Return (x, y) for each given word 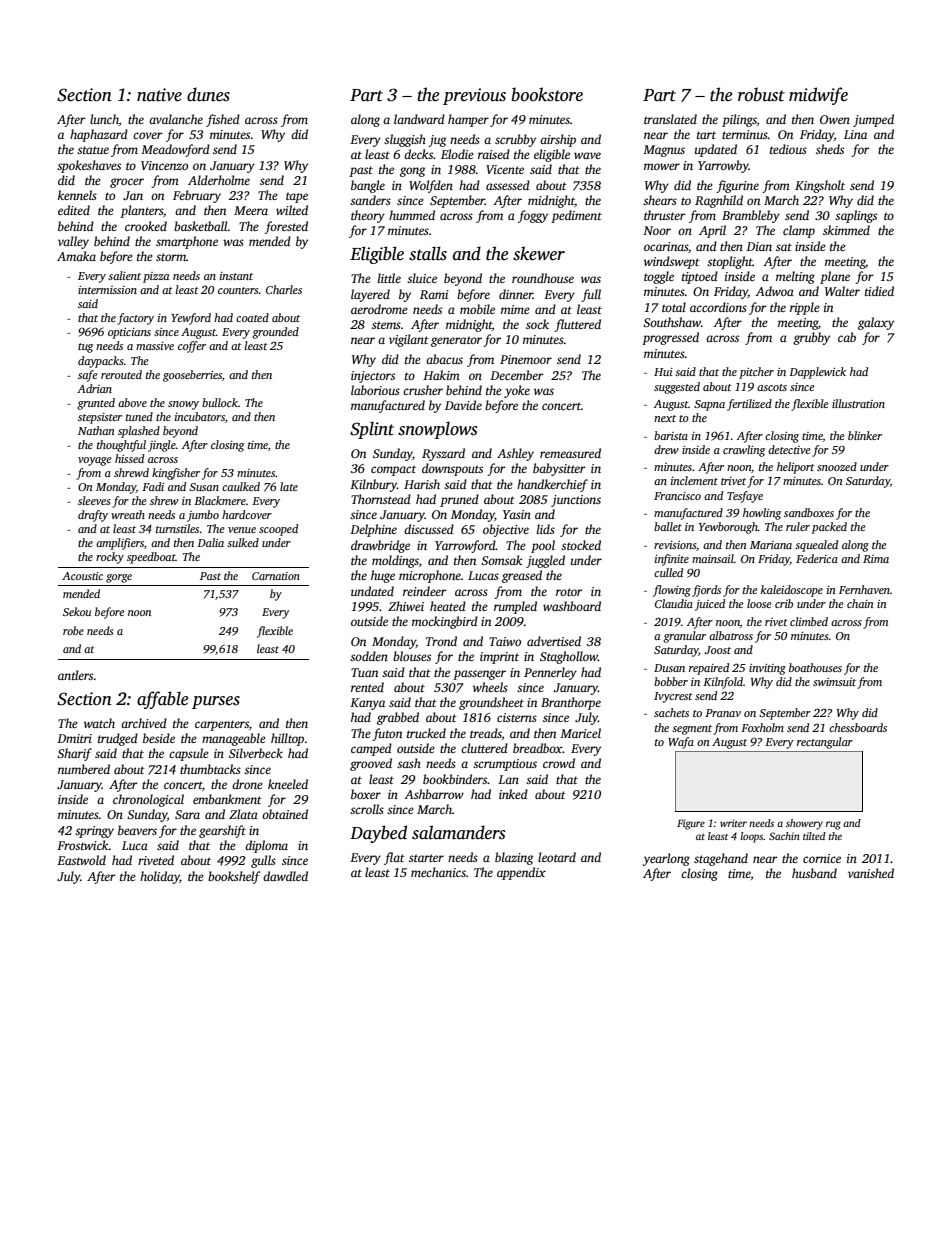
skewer (539, 253)
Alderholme (219, 180)
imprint (499, 658)
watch (99, 723)
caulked (241, 486)
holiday (160, 877)
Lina (855, 134)
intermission (107, 290)
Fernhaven (864, 589)
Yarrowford (465, 546)
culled (668, 572)
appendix (521, 873)
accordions (718, 307)
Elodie (457, 154)
